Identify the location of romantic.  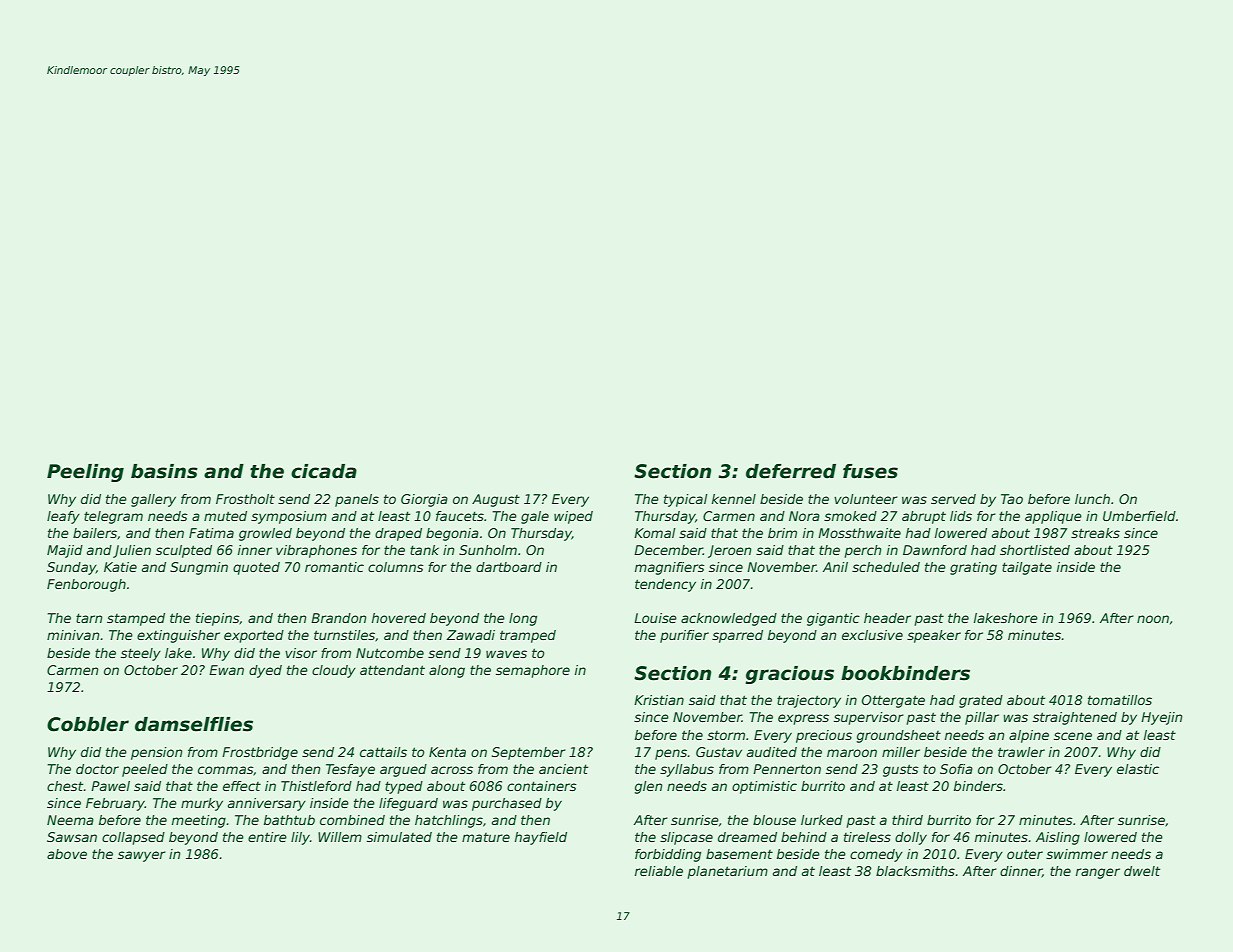
(334, 567).
